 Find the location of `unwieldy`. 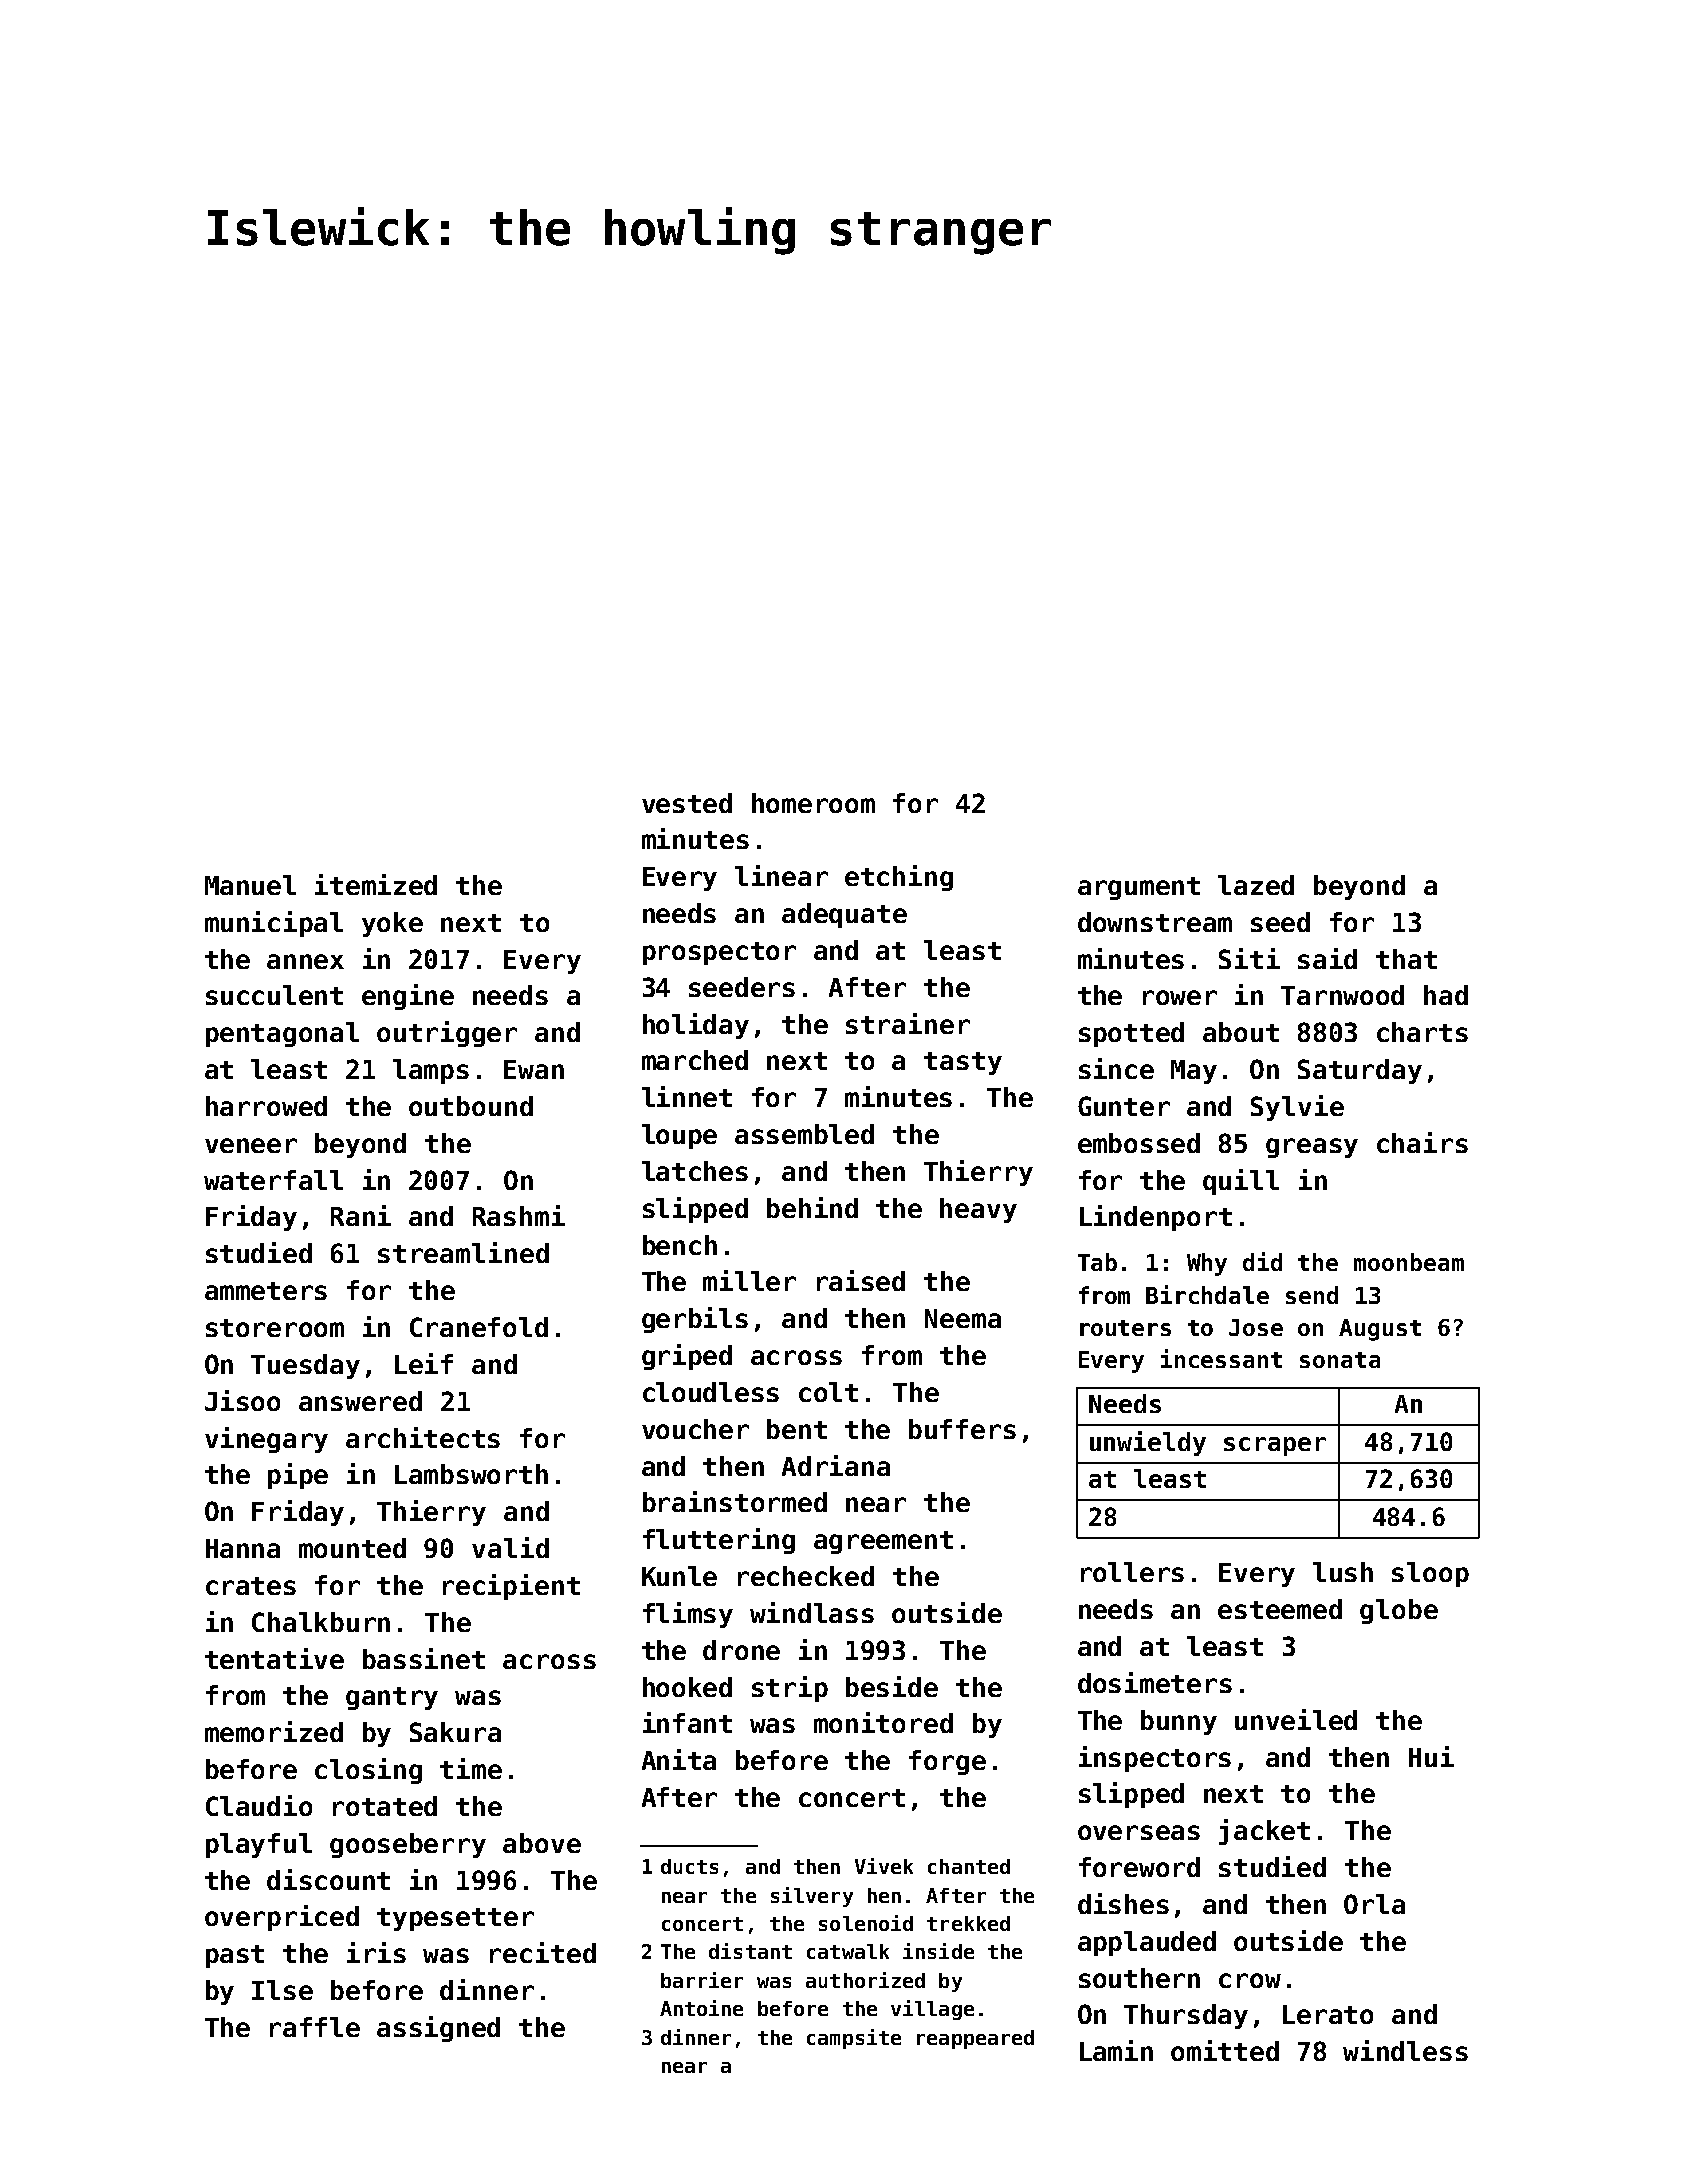

unwieldy is located at coordinates (1148, 1443).
